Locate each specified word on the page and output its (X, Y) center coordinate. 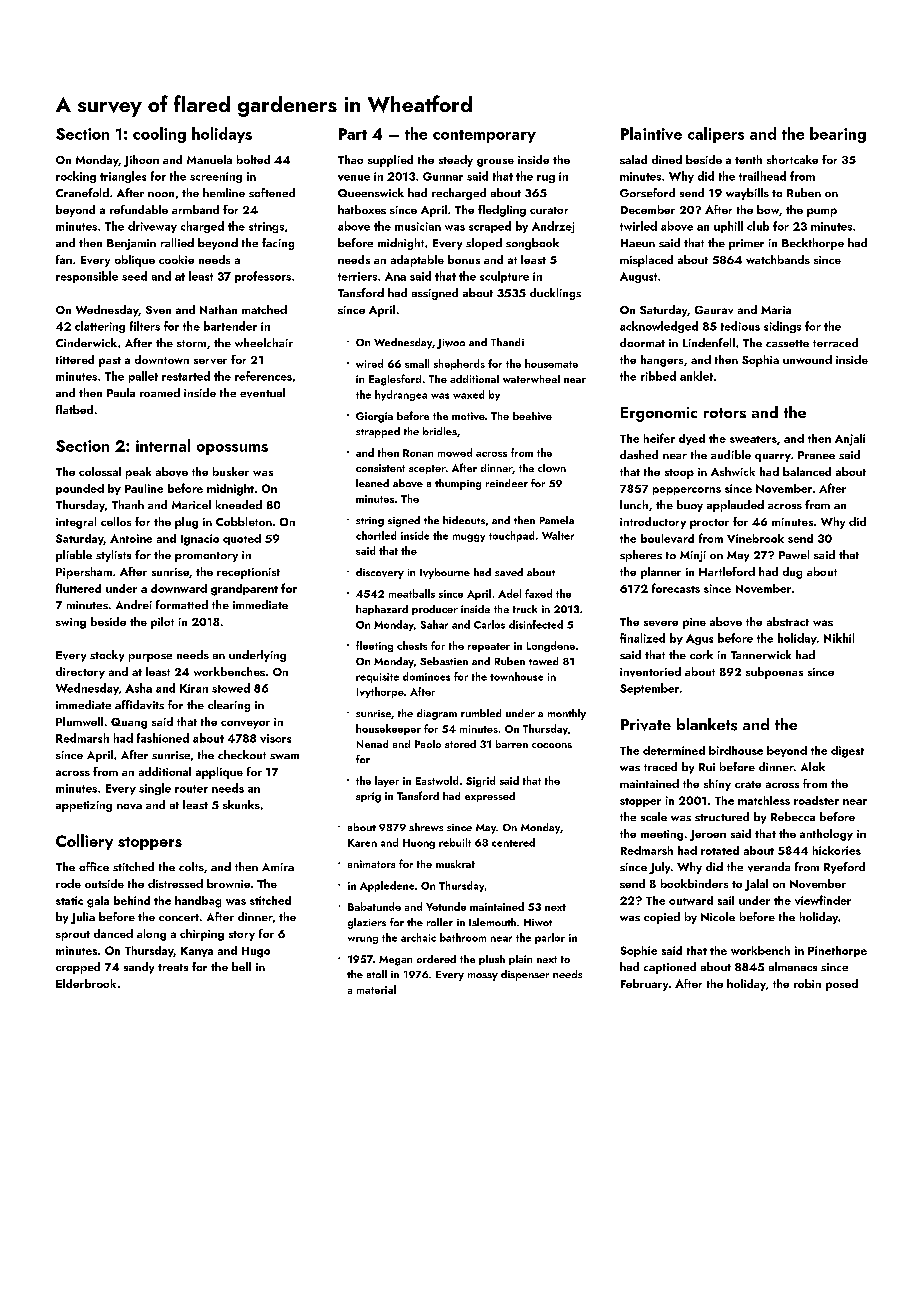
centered (513, 842)
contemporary (484, 136)
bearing (838, 135)
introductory (653, 523)
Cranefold (82, 192)
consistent (380, 468)
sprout (73, 936)
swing (71, 623)
